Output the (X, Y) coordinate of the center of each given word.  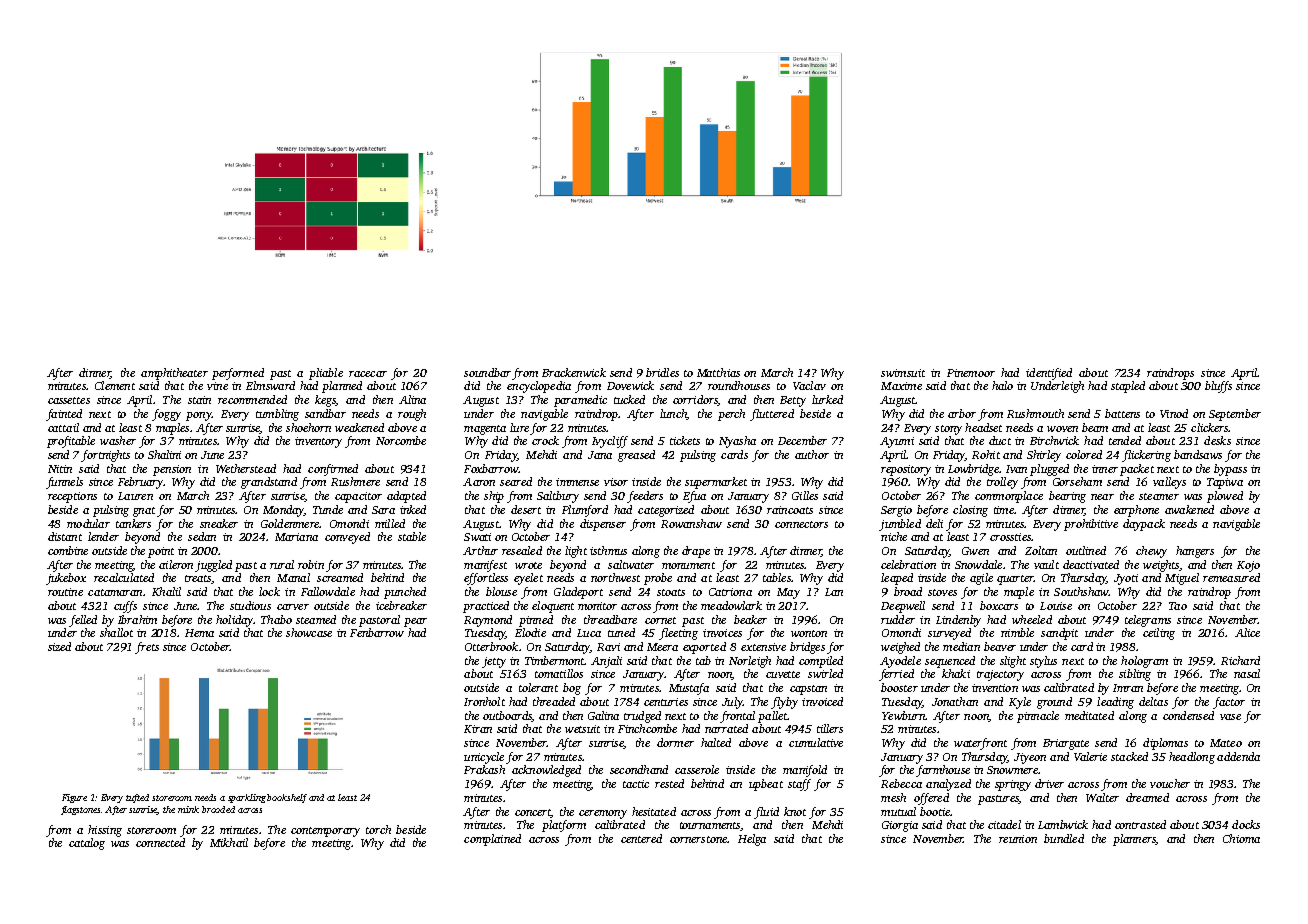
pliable (326, 374)
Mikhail (229, 842)
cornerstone (698, 839)
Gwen (975, 551)
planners (1134, 840)
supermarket (716, 483)
